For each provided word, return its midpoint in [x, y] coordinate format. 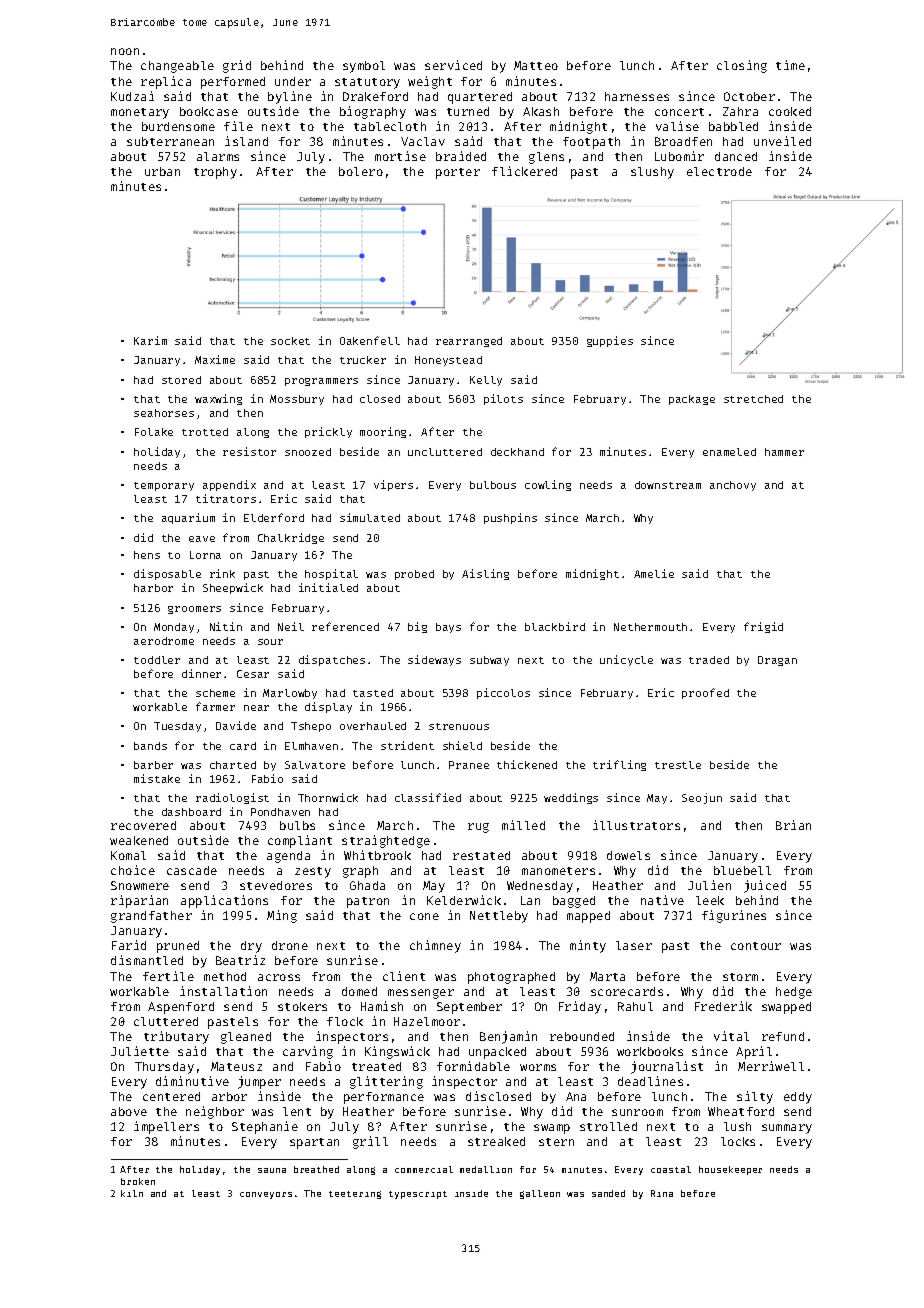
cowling [548, 485]
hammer [784, 452]
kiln [132, 1193]
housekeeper [730, 1170]
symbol [364, 67]
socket [290, 341]
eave [202, 539]
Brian [793, 825]
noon [125, 51]
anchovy [733, 486]
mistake [157, 778]
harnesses [637, 96]
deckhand [517, 452]
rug [478, 828]
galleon [540, 1194]
